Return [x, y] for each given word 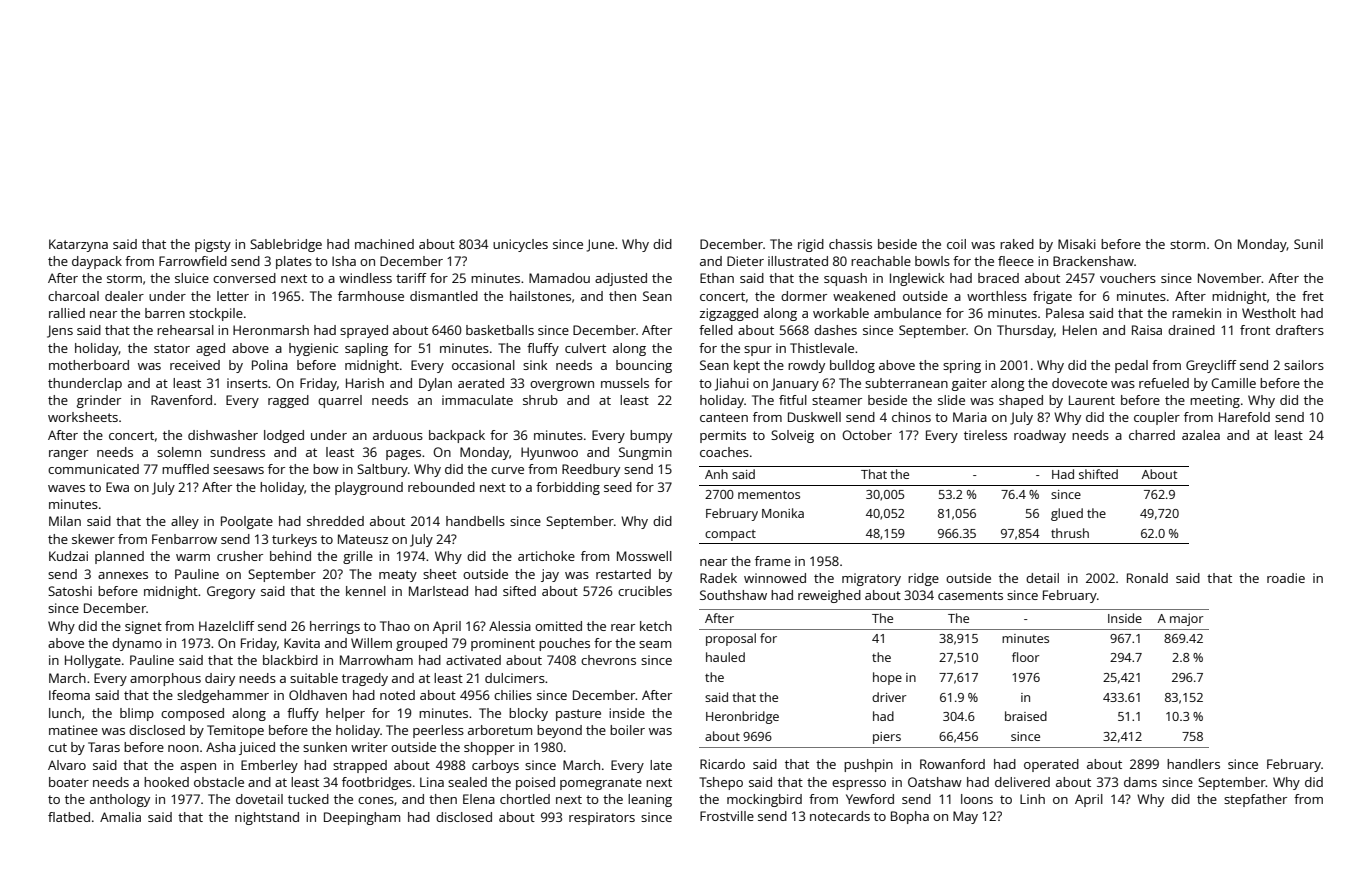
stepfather [1255, 800]
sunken [325, 747]
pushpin [868, 765]
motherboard [89, 365]
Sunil [1308, 244]
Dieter [745, 261]
